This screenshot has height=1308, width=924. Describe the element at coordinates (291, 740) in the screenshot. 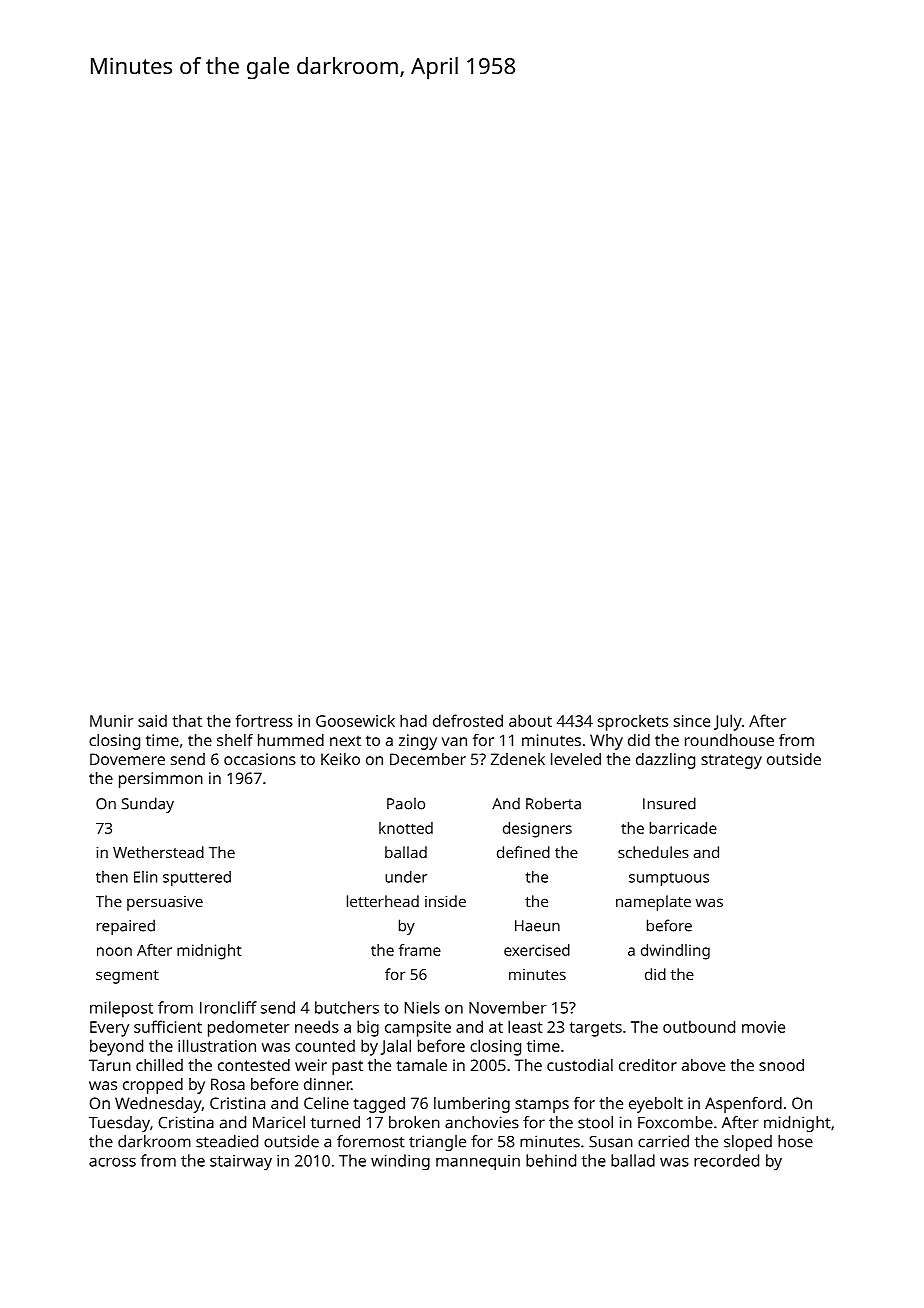

I see `hummed` at that location.
